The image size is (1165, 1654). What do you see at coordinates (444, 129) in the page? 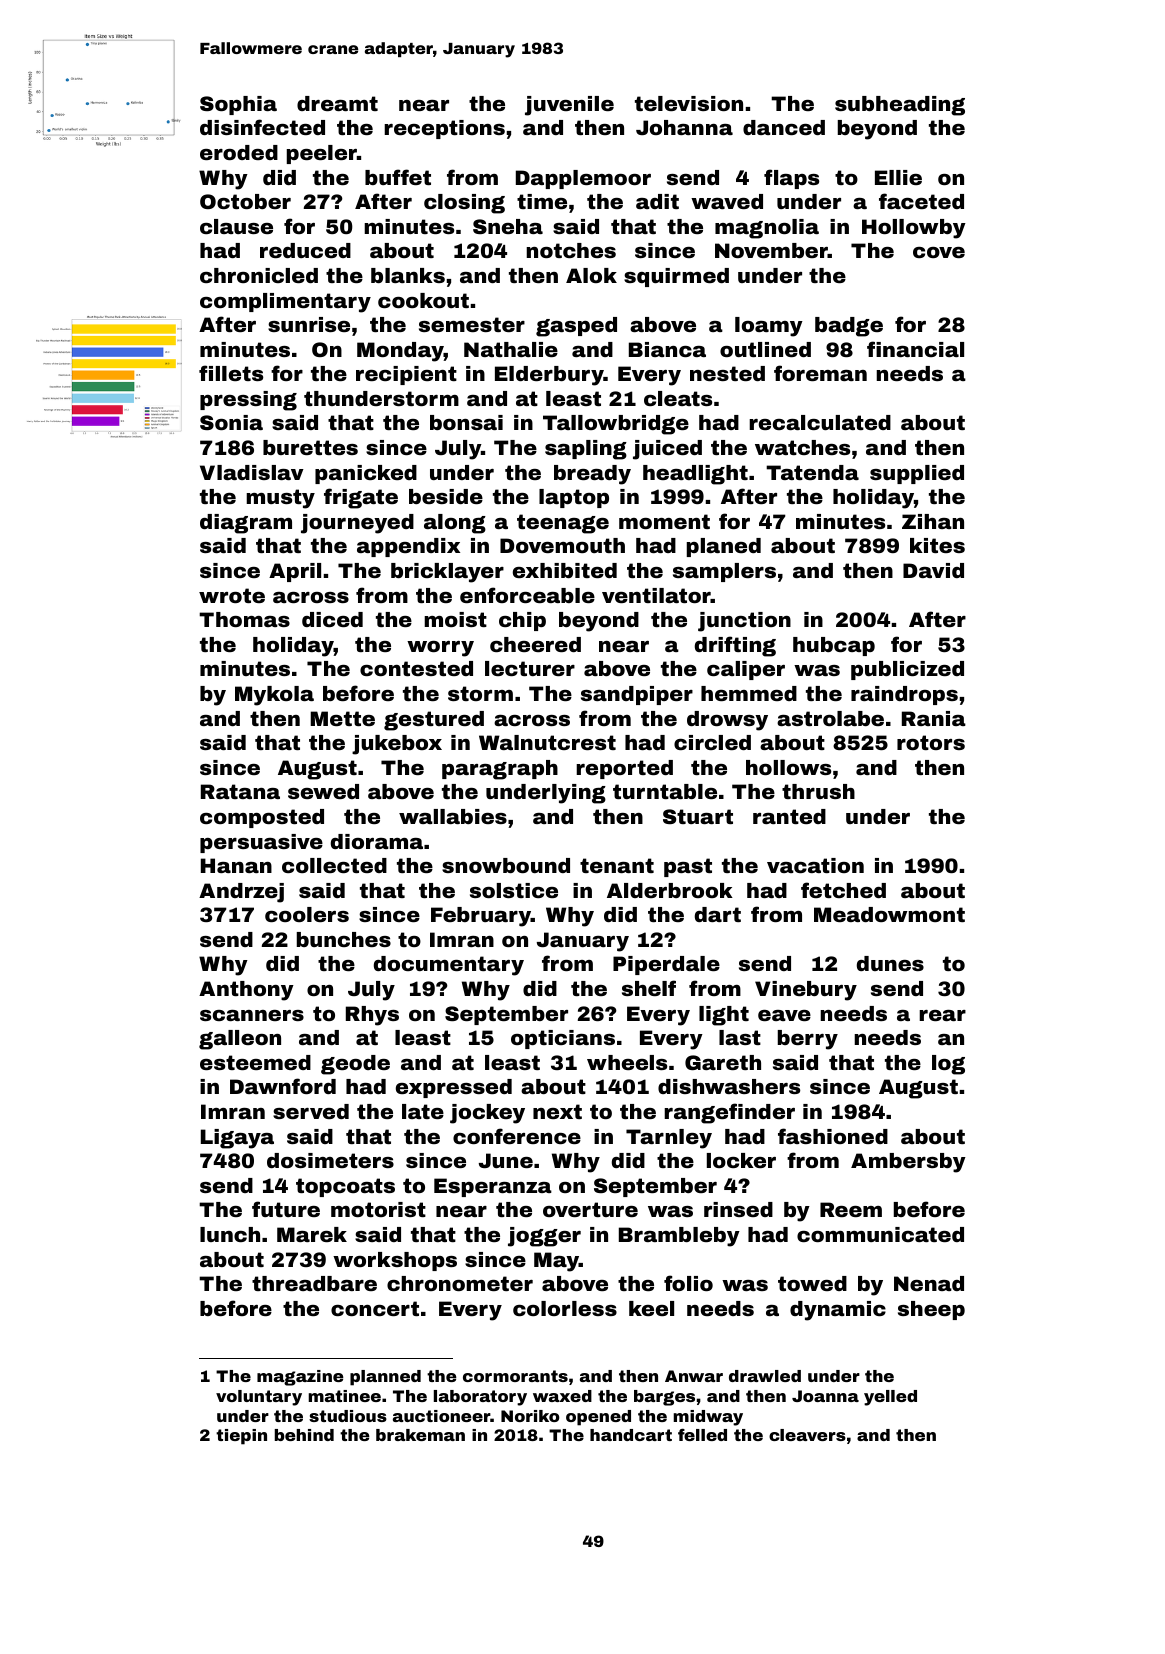
I see `receptions` at bounding box center [444, 129].
